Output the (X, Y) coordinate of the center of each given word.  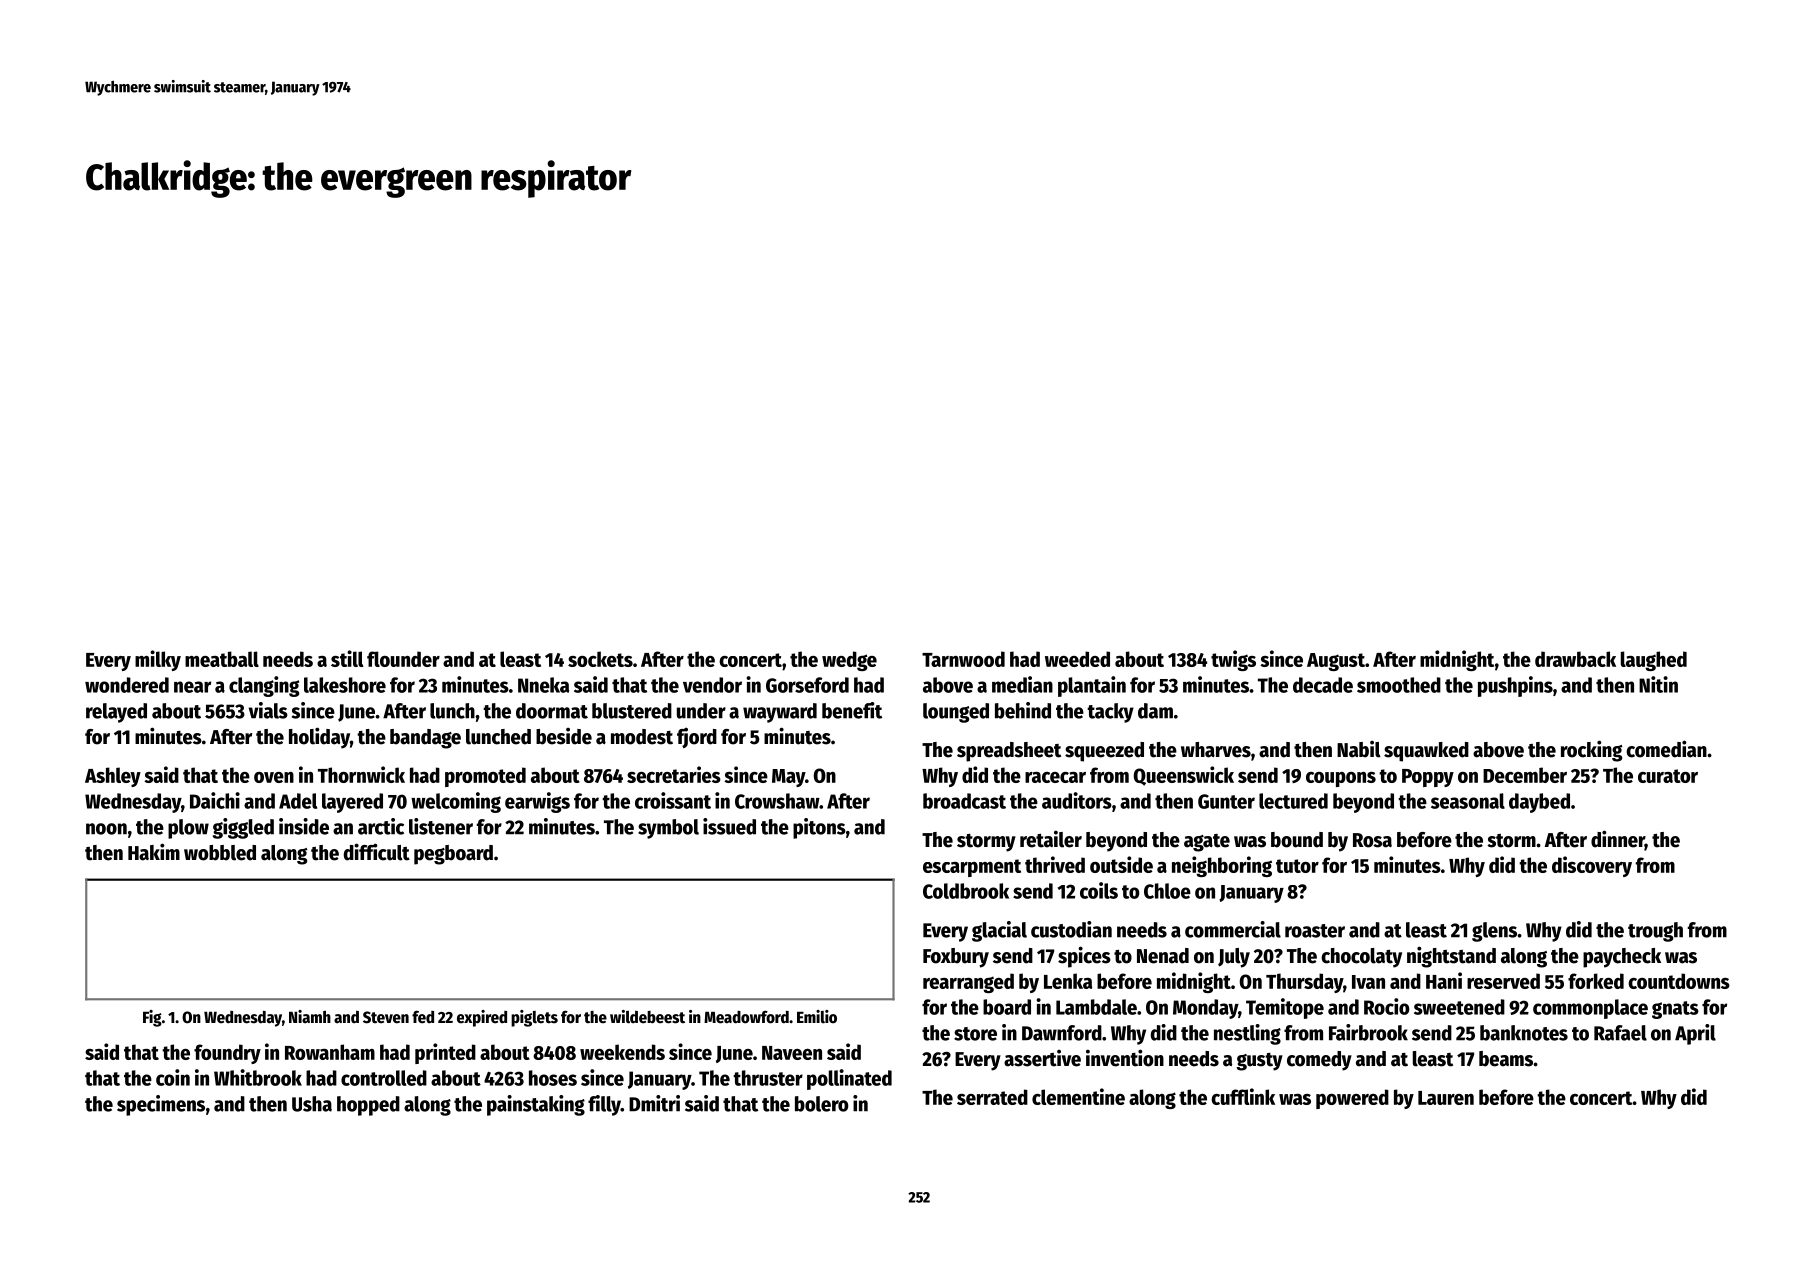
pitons (819, 828)
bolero (821, 1104)
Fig (152, 1018)
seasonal (1468, 801)
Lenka (1068, 981)
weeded (1077, 659)
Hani (1444, 980)
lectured (1293, 801)
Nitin (1658, 684)
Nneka (543, 685)
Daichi (215, 800)
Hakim (154, 852)
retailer (1051, 839)
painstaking (536, 1105)
